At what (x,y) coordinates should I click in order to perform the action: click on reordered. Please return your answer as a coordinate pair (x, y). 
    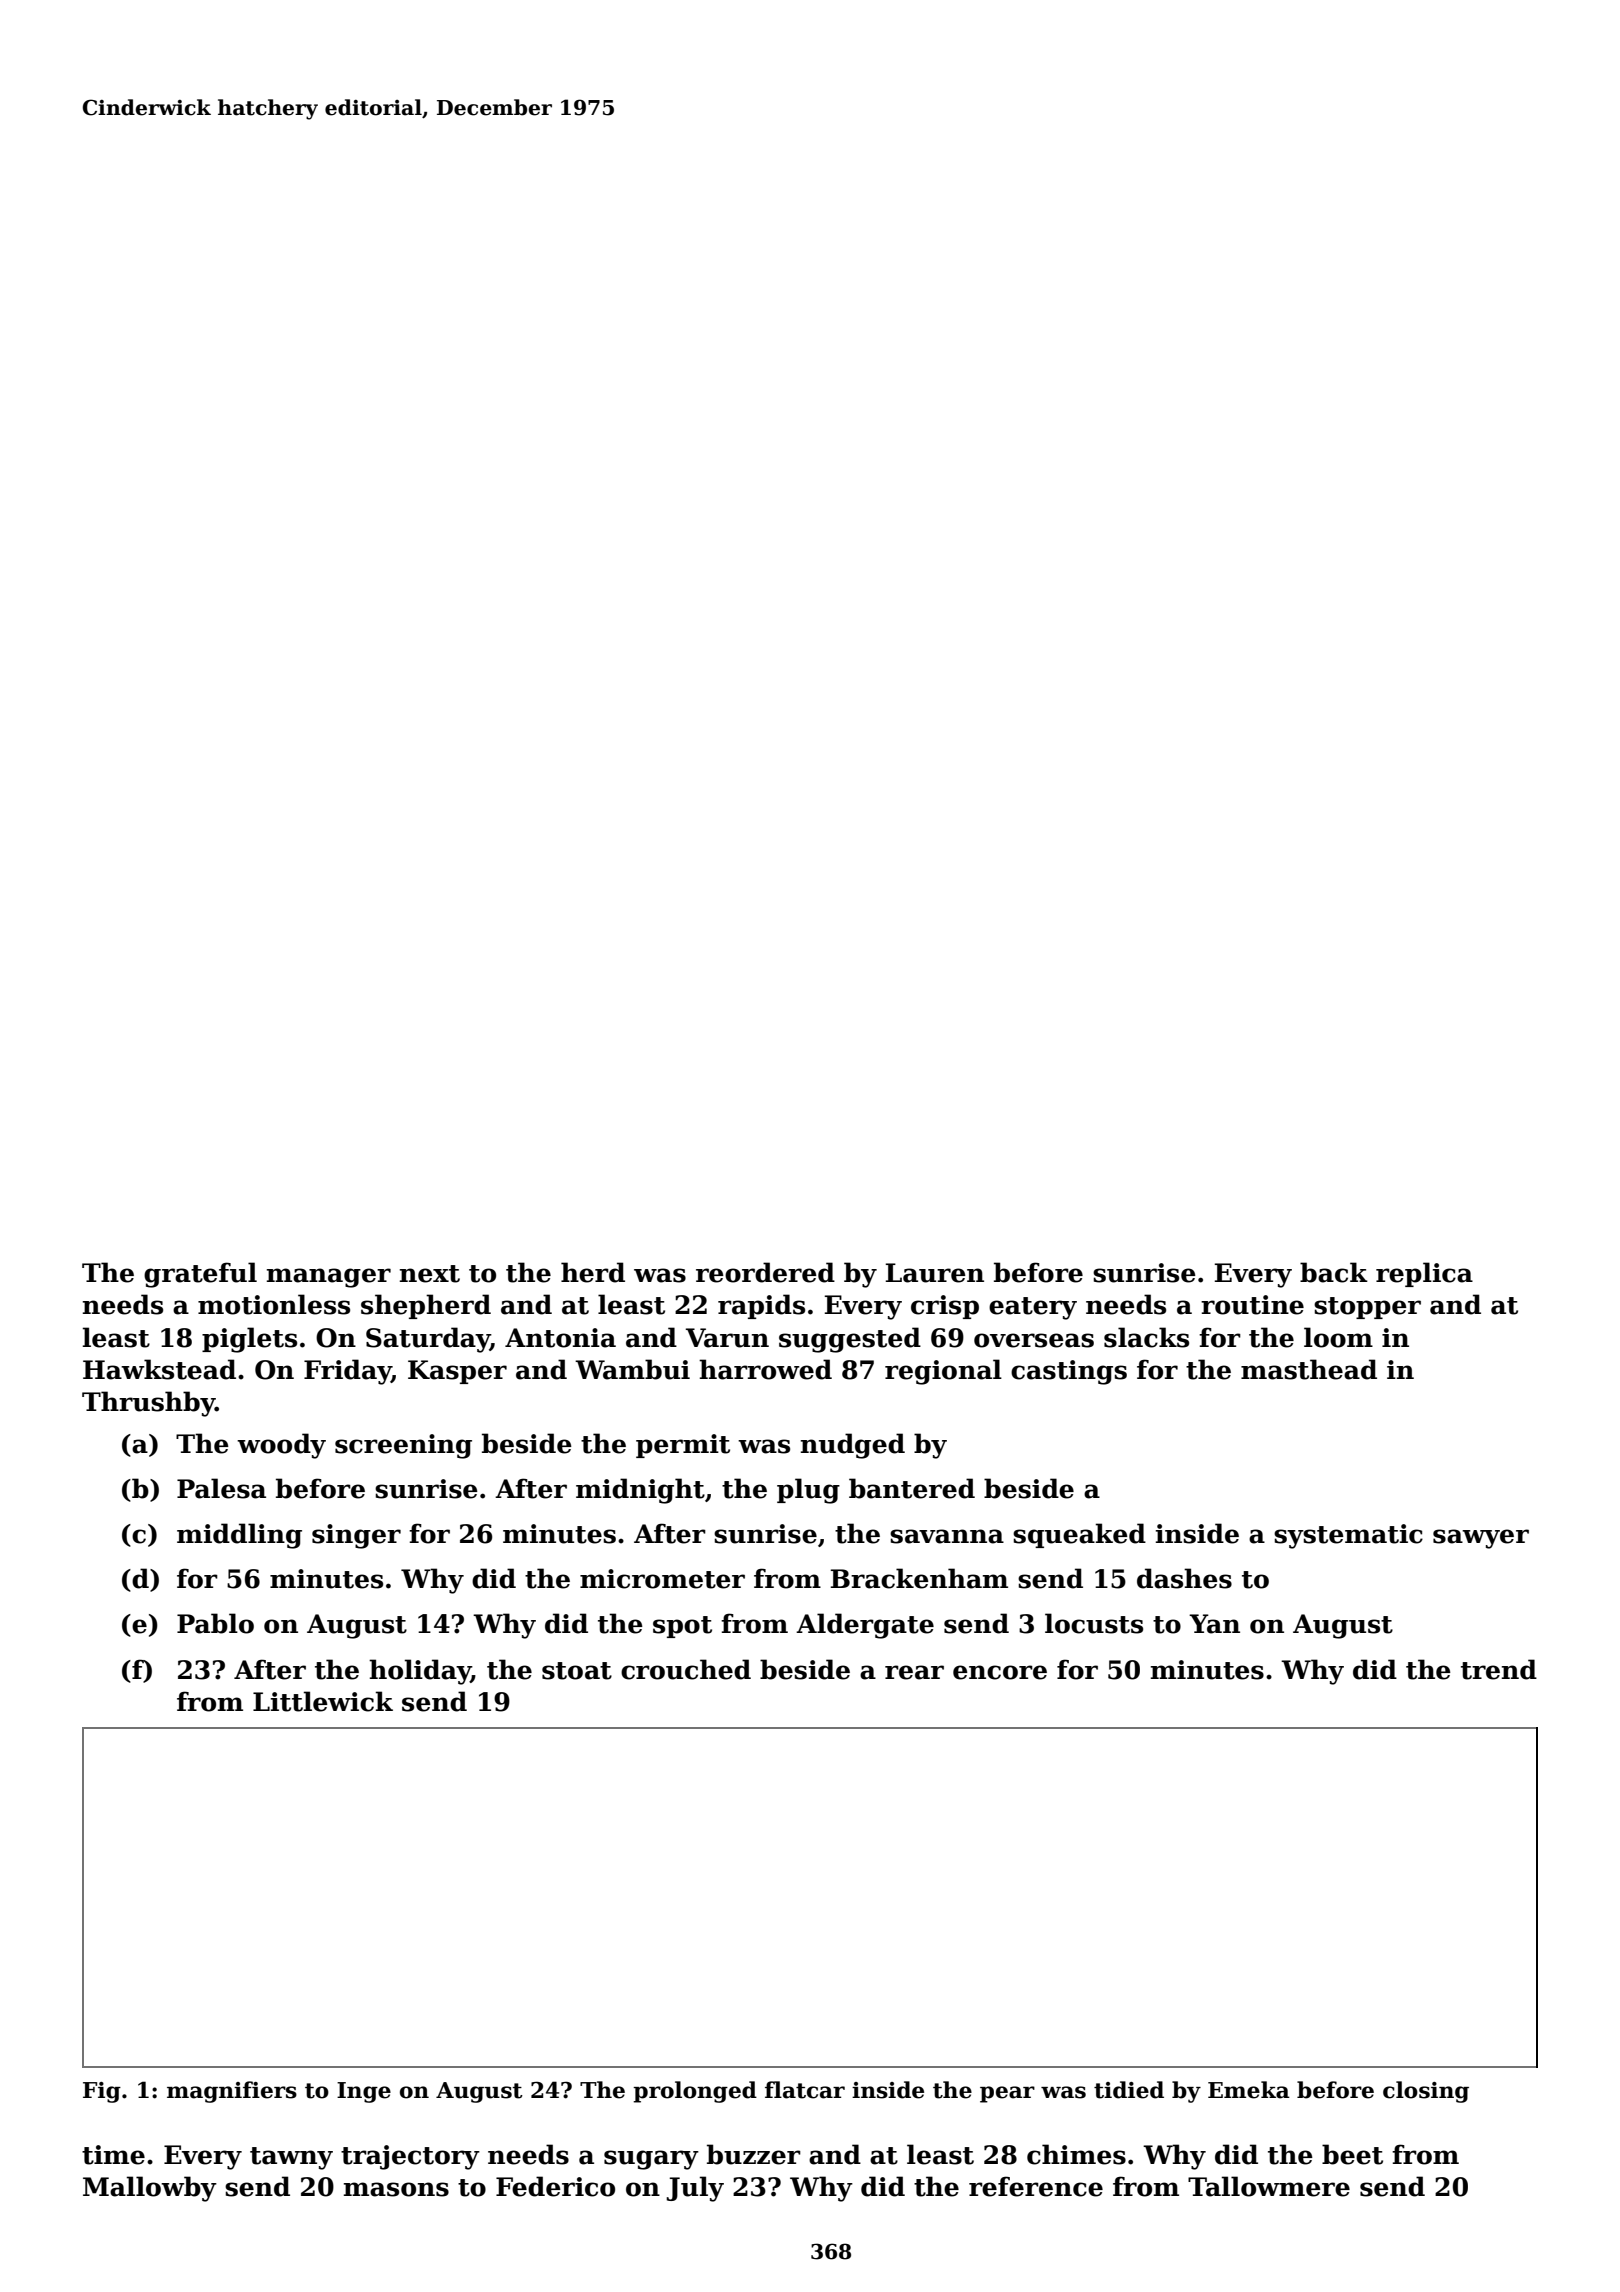
    Looking at the image, I should click on (765, 1272).
